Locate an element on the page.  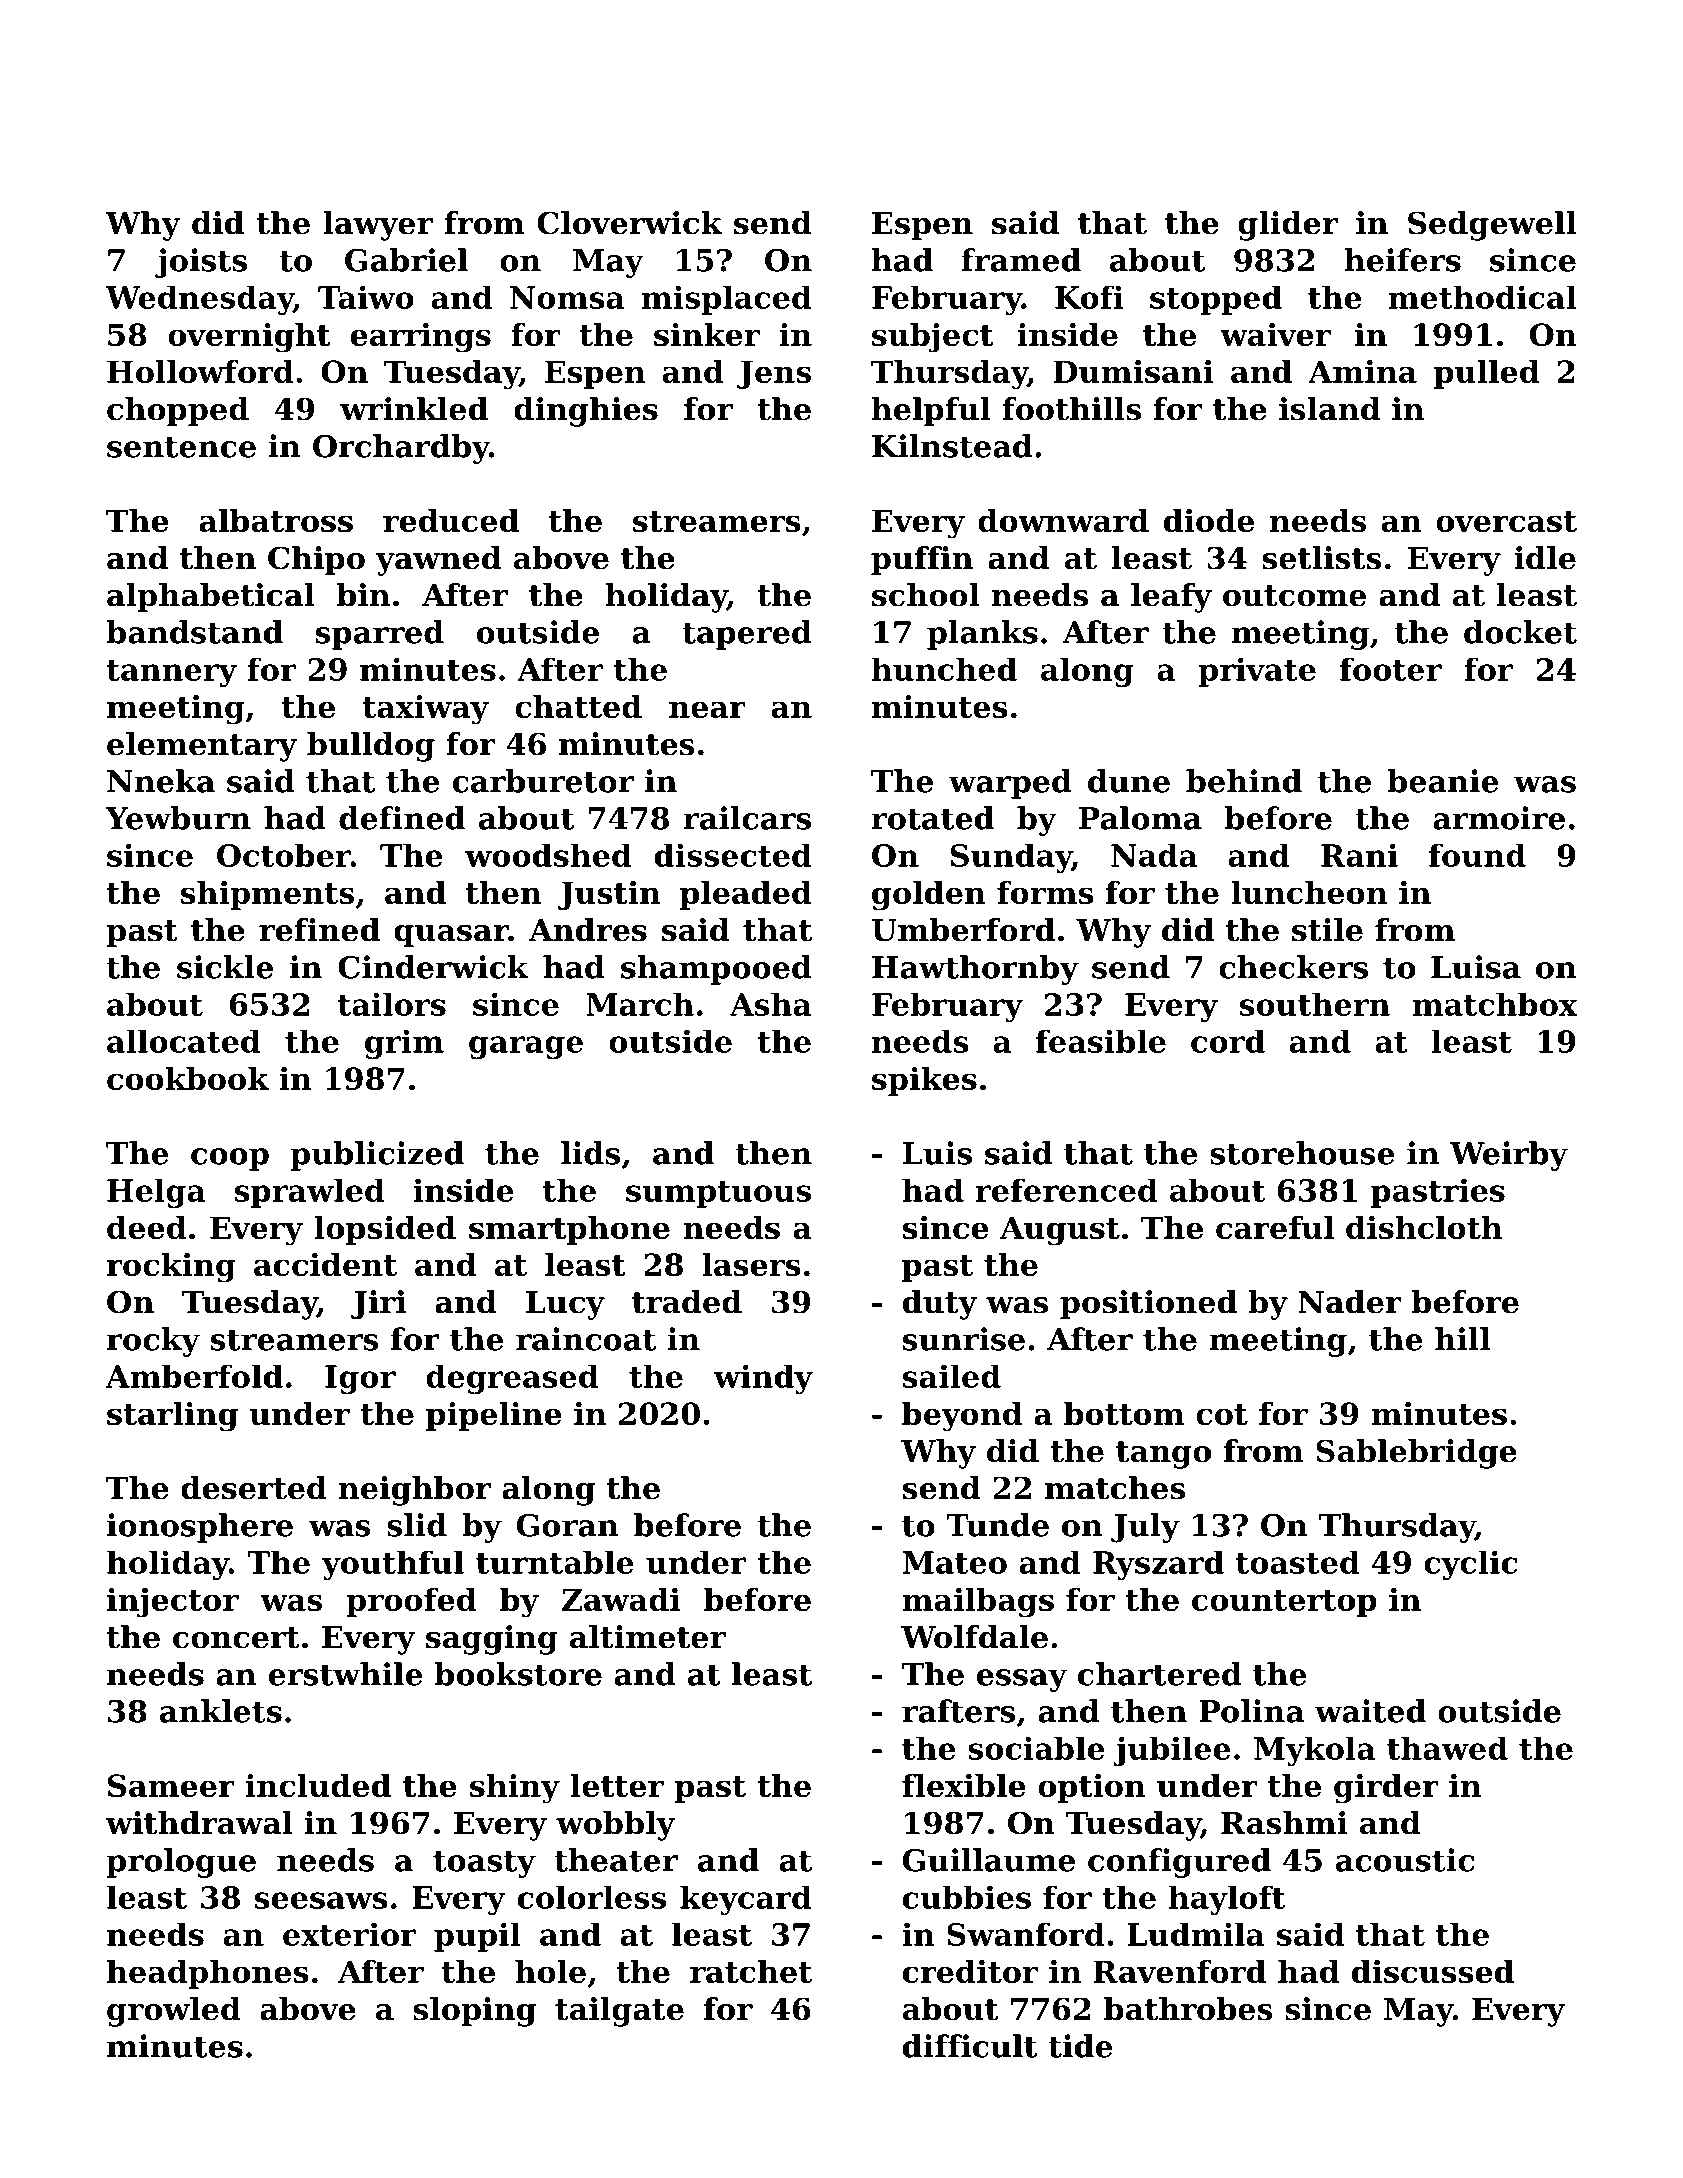
tango is located at coordinates (1163, 1455).
